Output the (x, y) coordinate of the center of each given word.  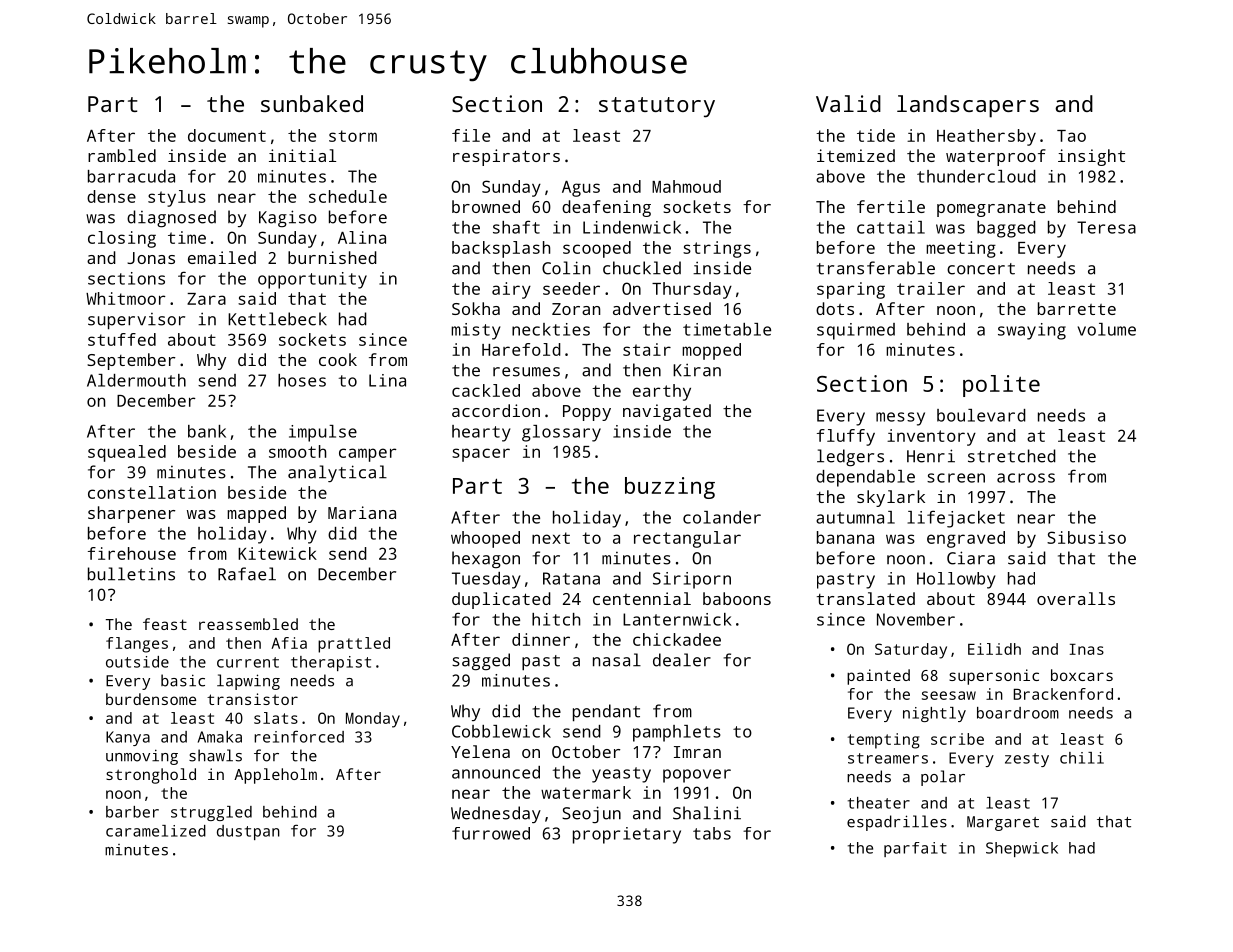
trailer (931, 288)
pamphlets (677, 733)
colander (722, 517)
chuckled (642, 268)
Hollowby (956, 580)
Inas (1087, 649)
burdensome (151, 699)
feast (165, 624)
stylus (177, 198)
